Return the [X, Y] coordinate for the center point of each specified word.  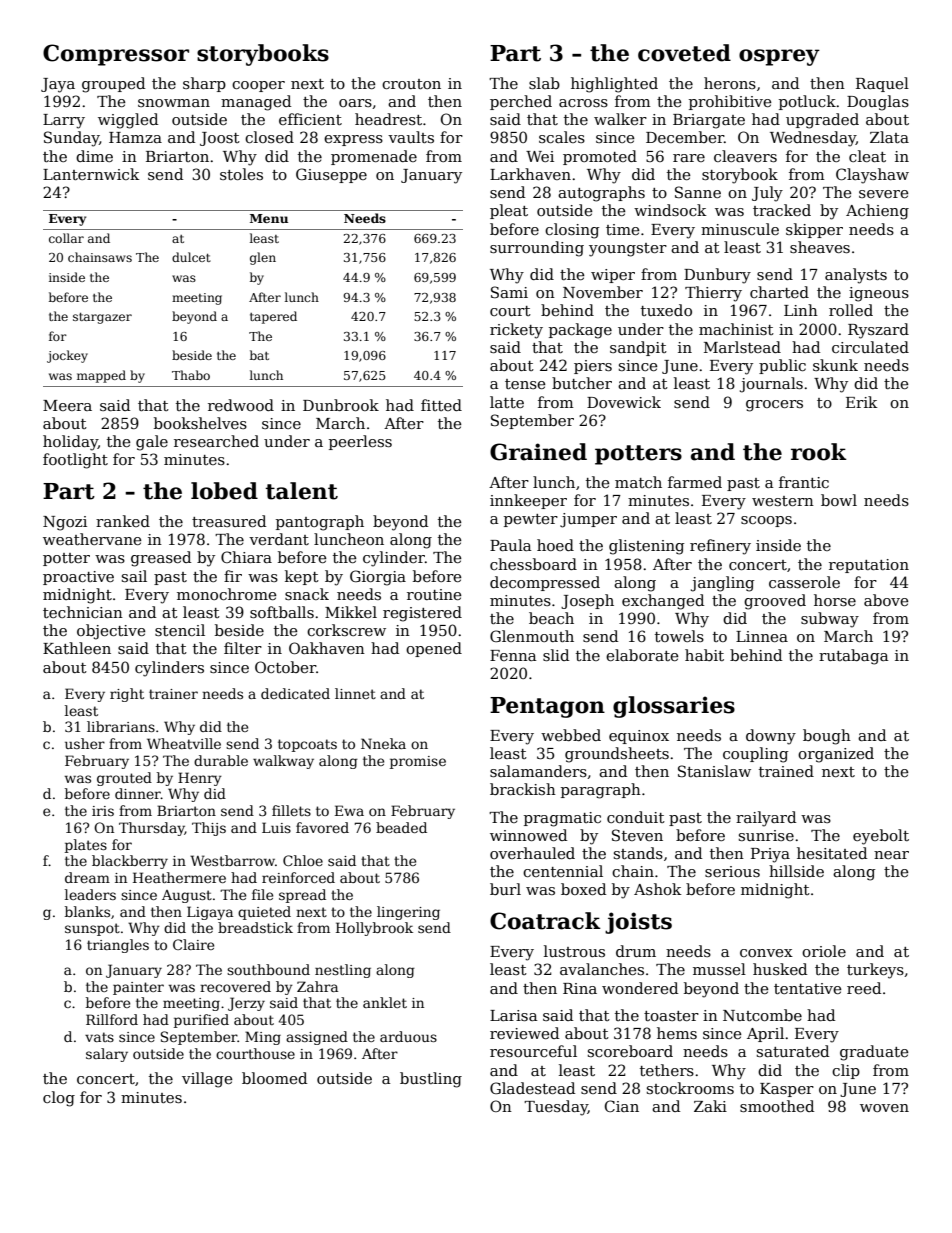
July [767, 194]
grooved [775, 602]
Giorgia [378, 578]
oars [355, 103]
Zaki [710, 1106]
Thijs [209, 829]
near [891, 855]
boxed [583, 889]
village [207, 1080]
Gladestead [532, 1088]
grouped [113, 85]
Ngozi [65, 523]
